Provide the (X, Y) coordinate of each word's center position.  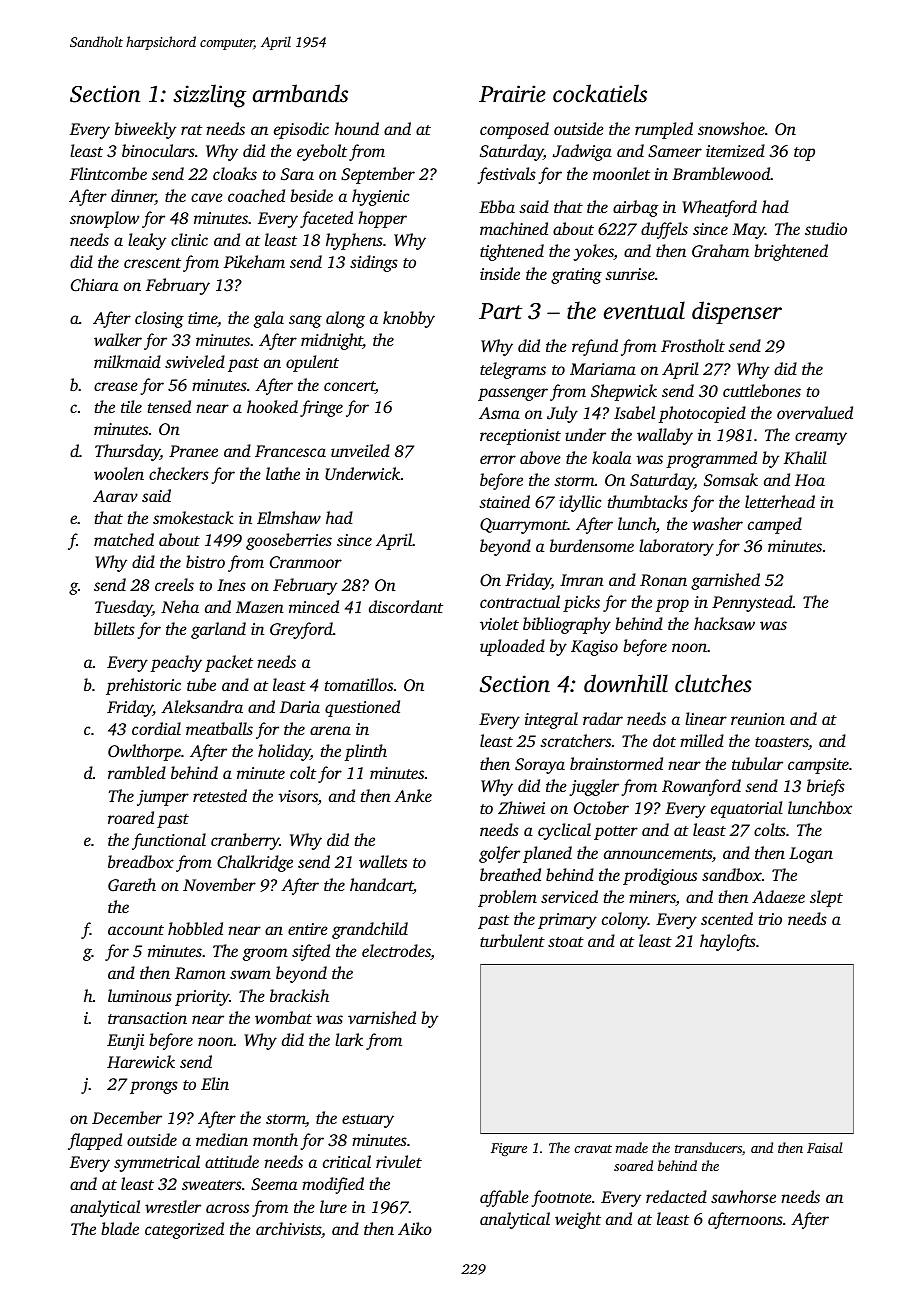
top (804, 154)
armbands (300, 93)
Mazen (260, 607)
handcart (382, 886)
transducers (708, 1147)
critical (347, 1161)
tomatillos (359, 684)
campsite (818, 766)
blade (120, 1228)
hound (357, 128)
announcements (658, 854)
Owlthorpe (144, 752)
